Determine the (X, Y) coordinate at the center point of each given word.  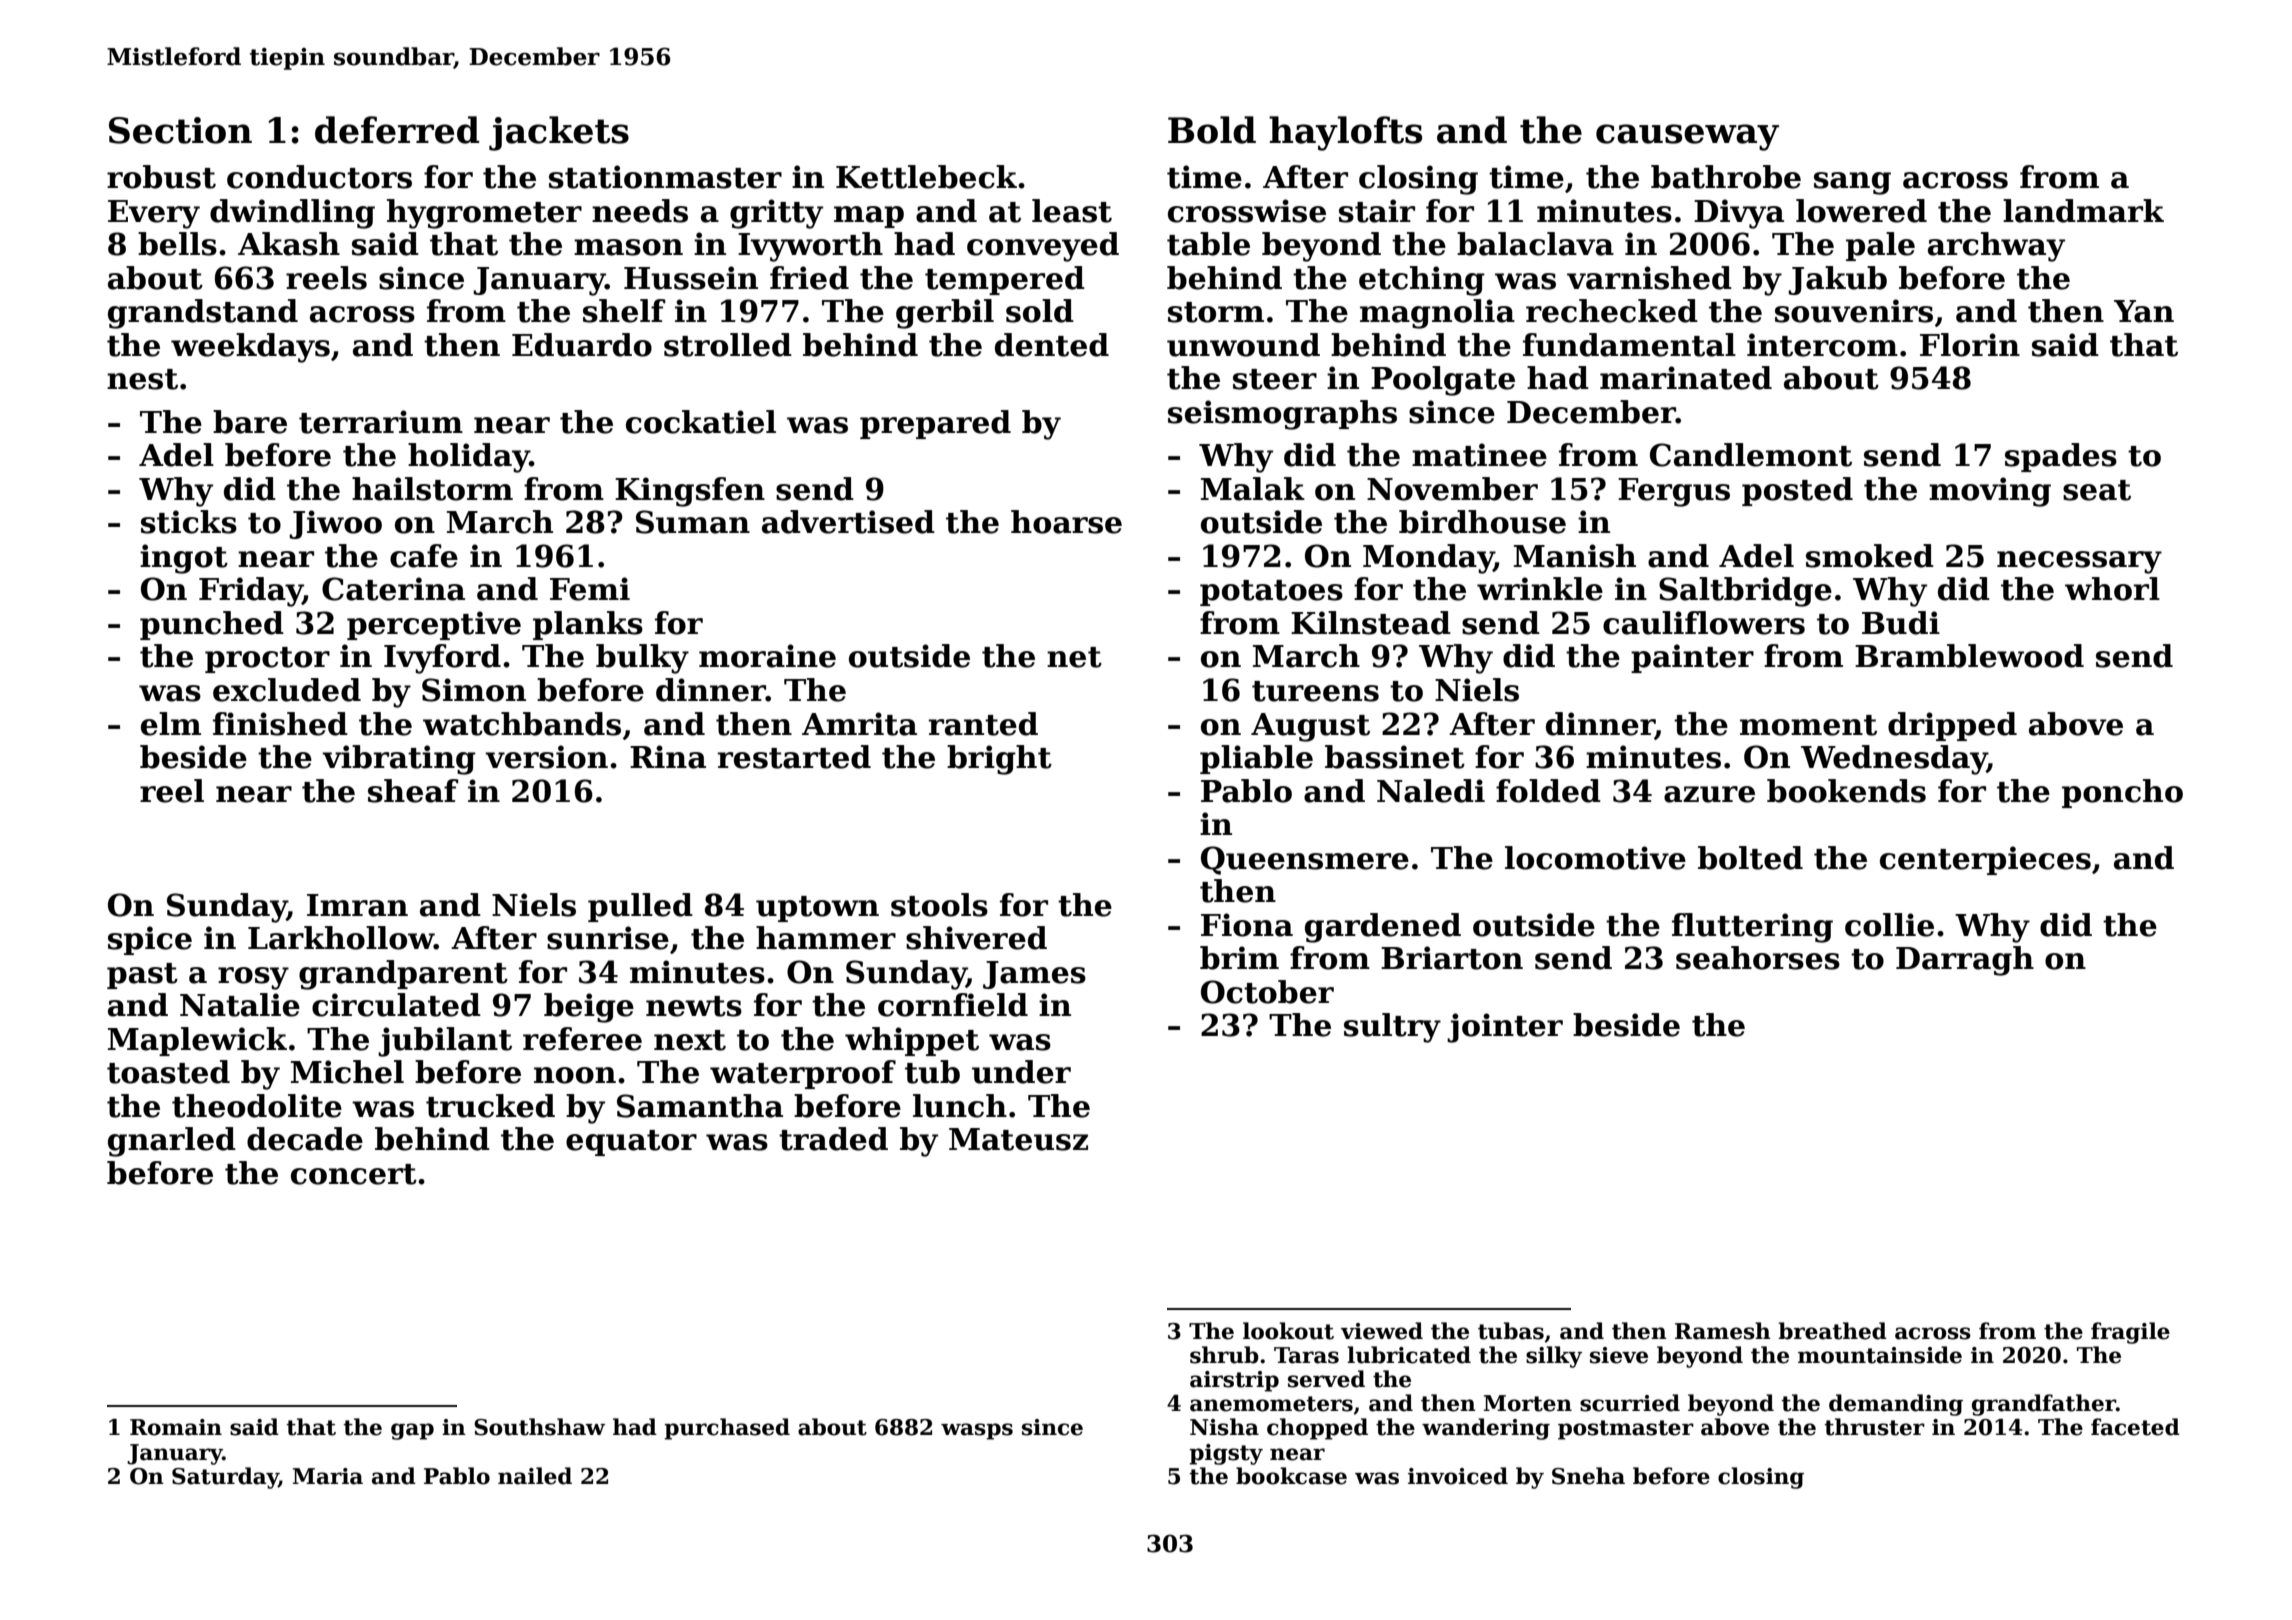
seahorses (1758, 958)
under (1021, 1072)
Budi (1901, 623)
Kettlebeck (926, 177)
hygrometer (484, 214)
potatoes (1271, 593)
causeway (1687, 137)
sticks (189, 522)
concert (354, 1174)
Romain (176, 1427)
